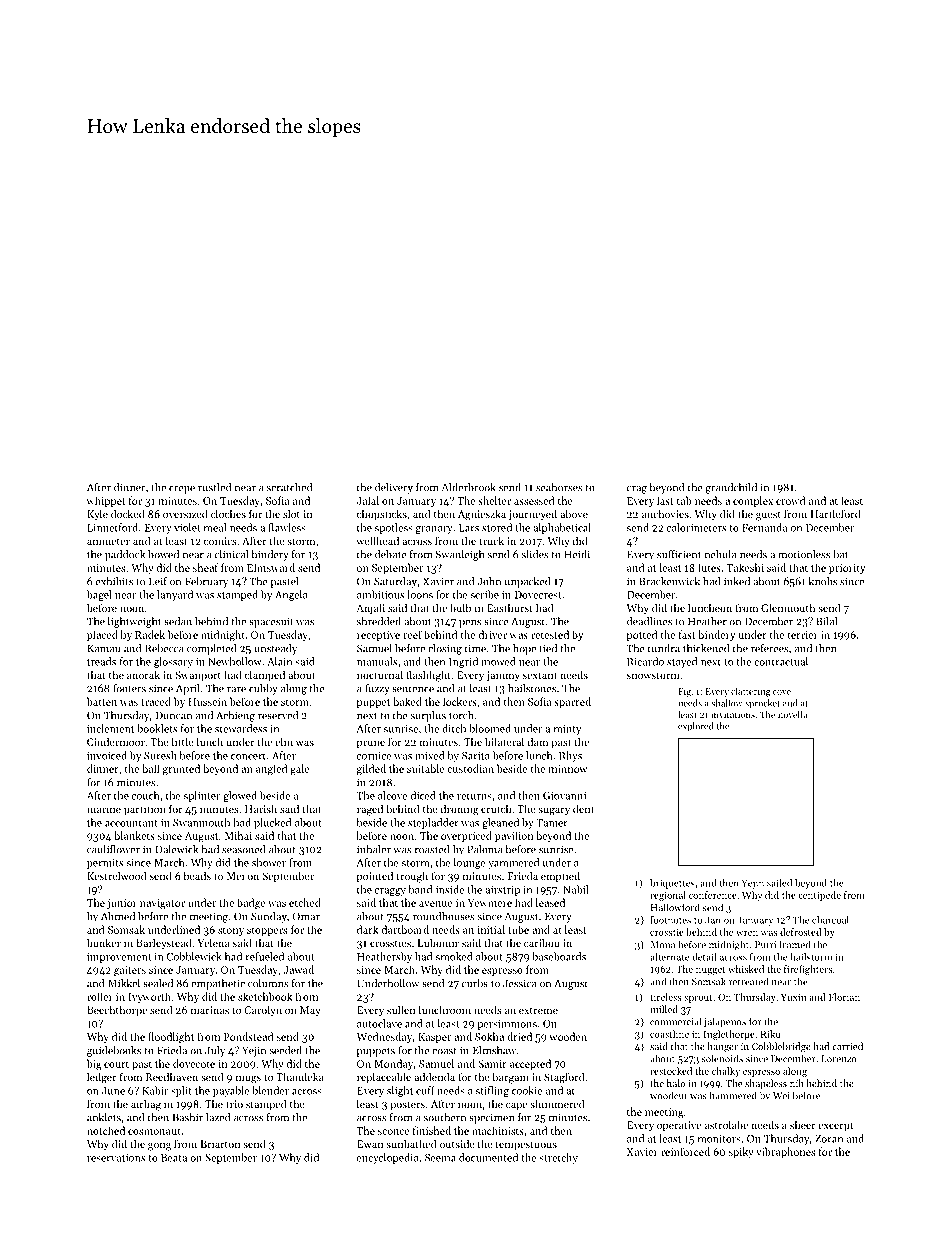 The height and width of the image is (1233, 952). Describe the element at coordinates (116, 1158) in the image. I see `reservations` at that location.
